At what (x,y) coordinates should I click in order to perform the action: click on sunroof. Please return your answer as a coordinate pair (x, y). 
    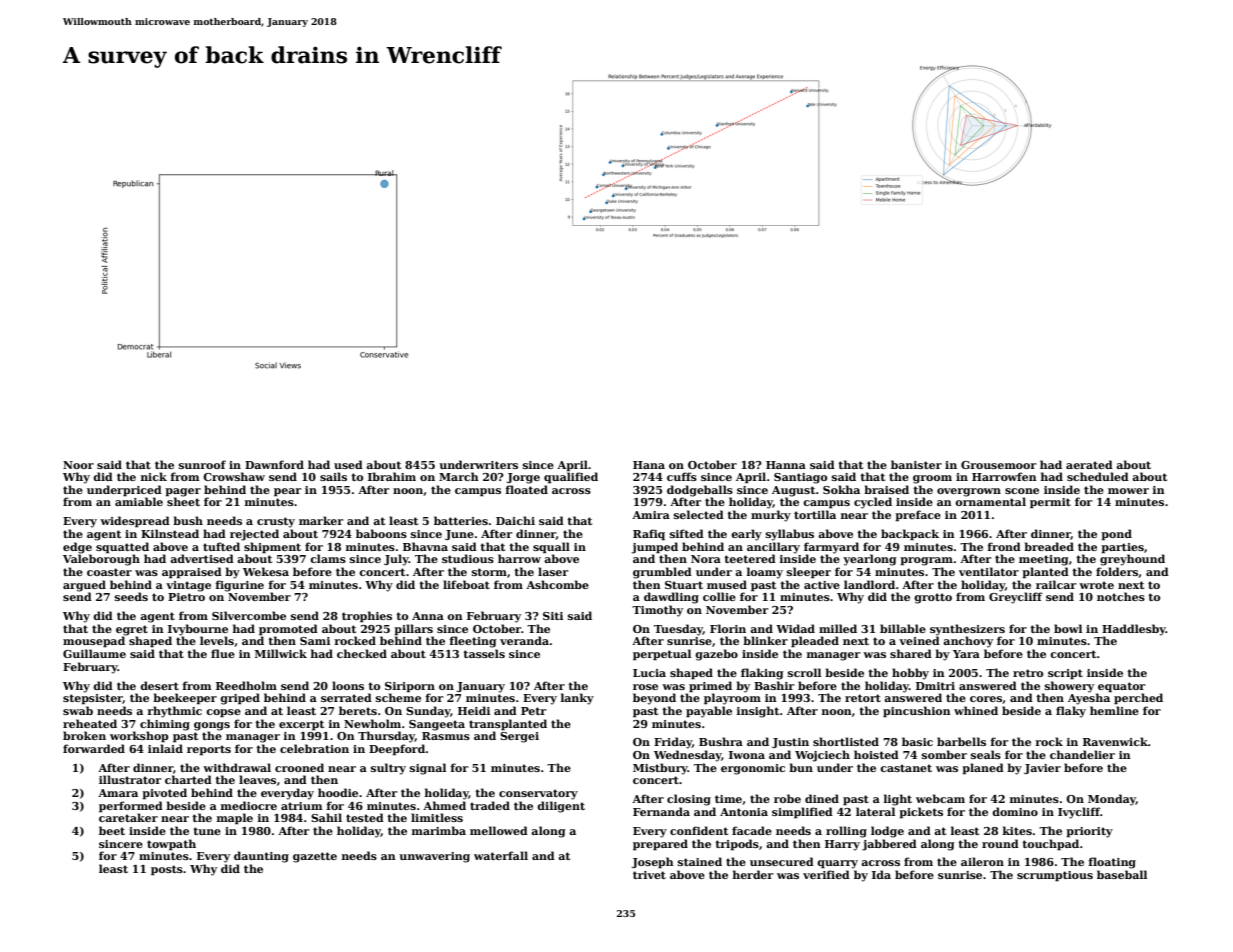
    Looking at the image, I should click on (202, 464).
